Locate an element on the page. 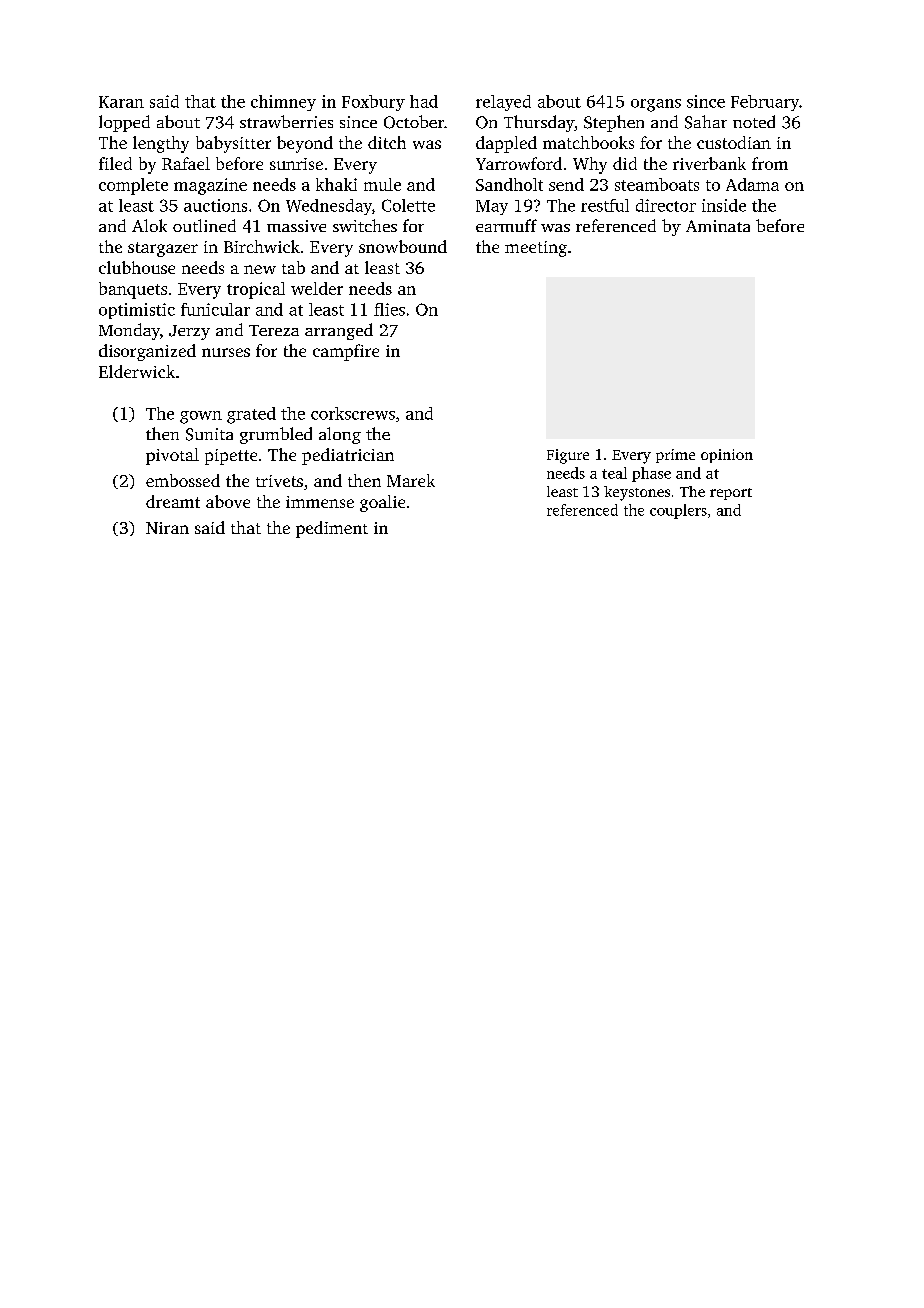 This document has width=924, height=1308. chimney is located at coordinates (283, 103).
